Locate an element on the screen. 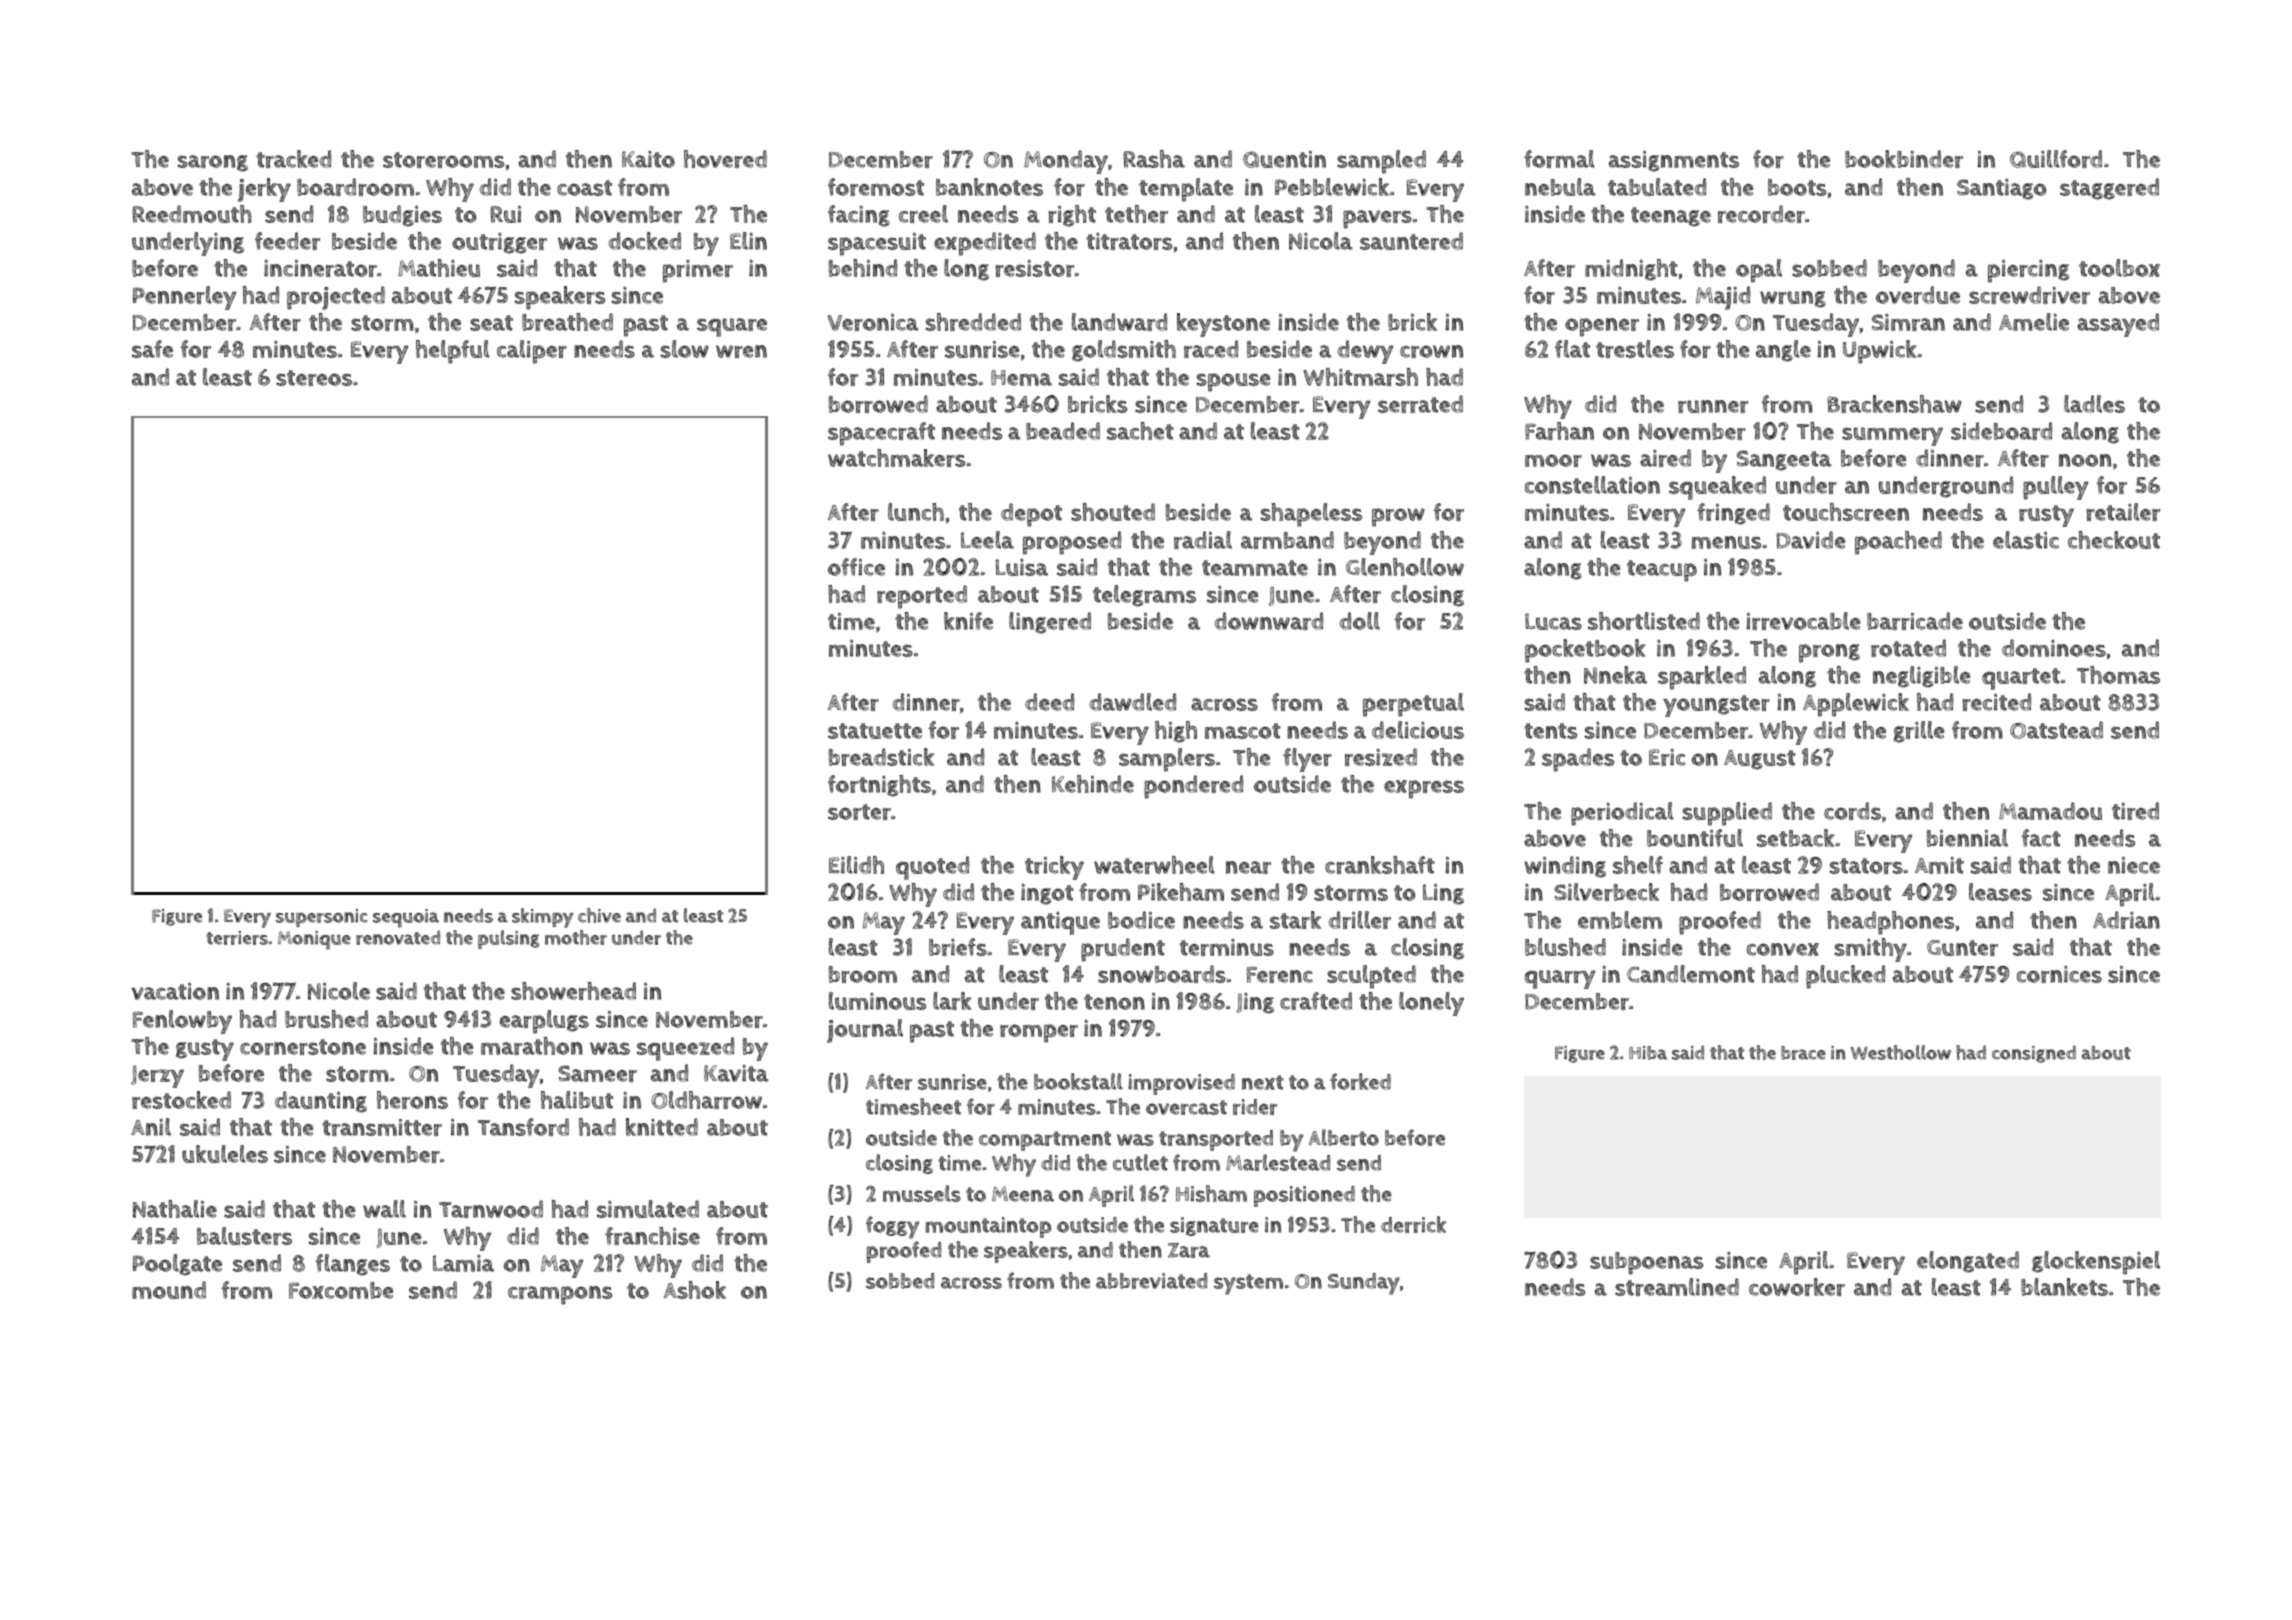 The image size is (2292, 1620). prow is located at coordinates (1398, 517).
